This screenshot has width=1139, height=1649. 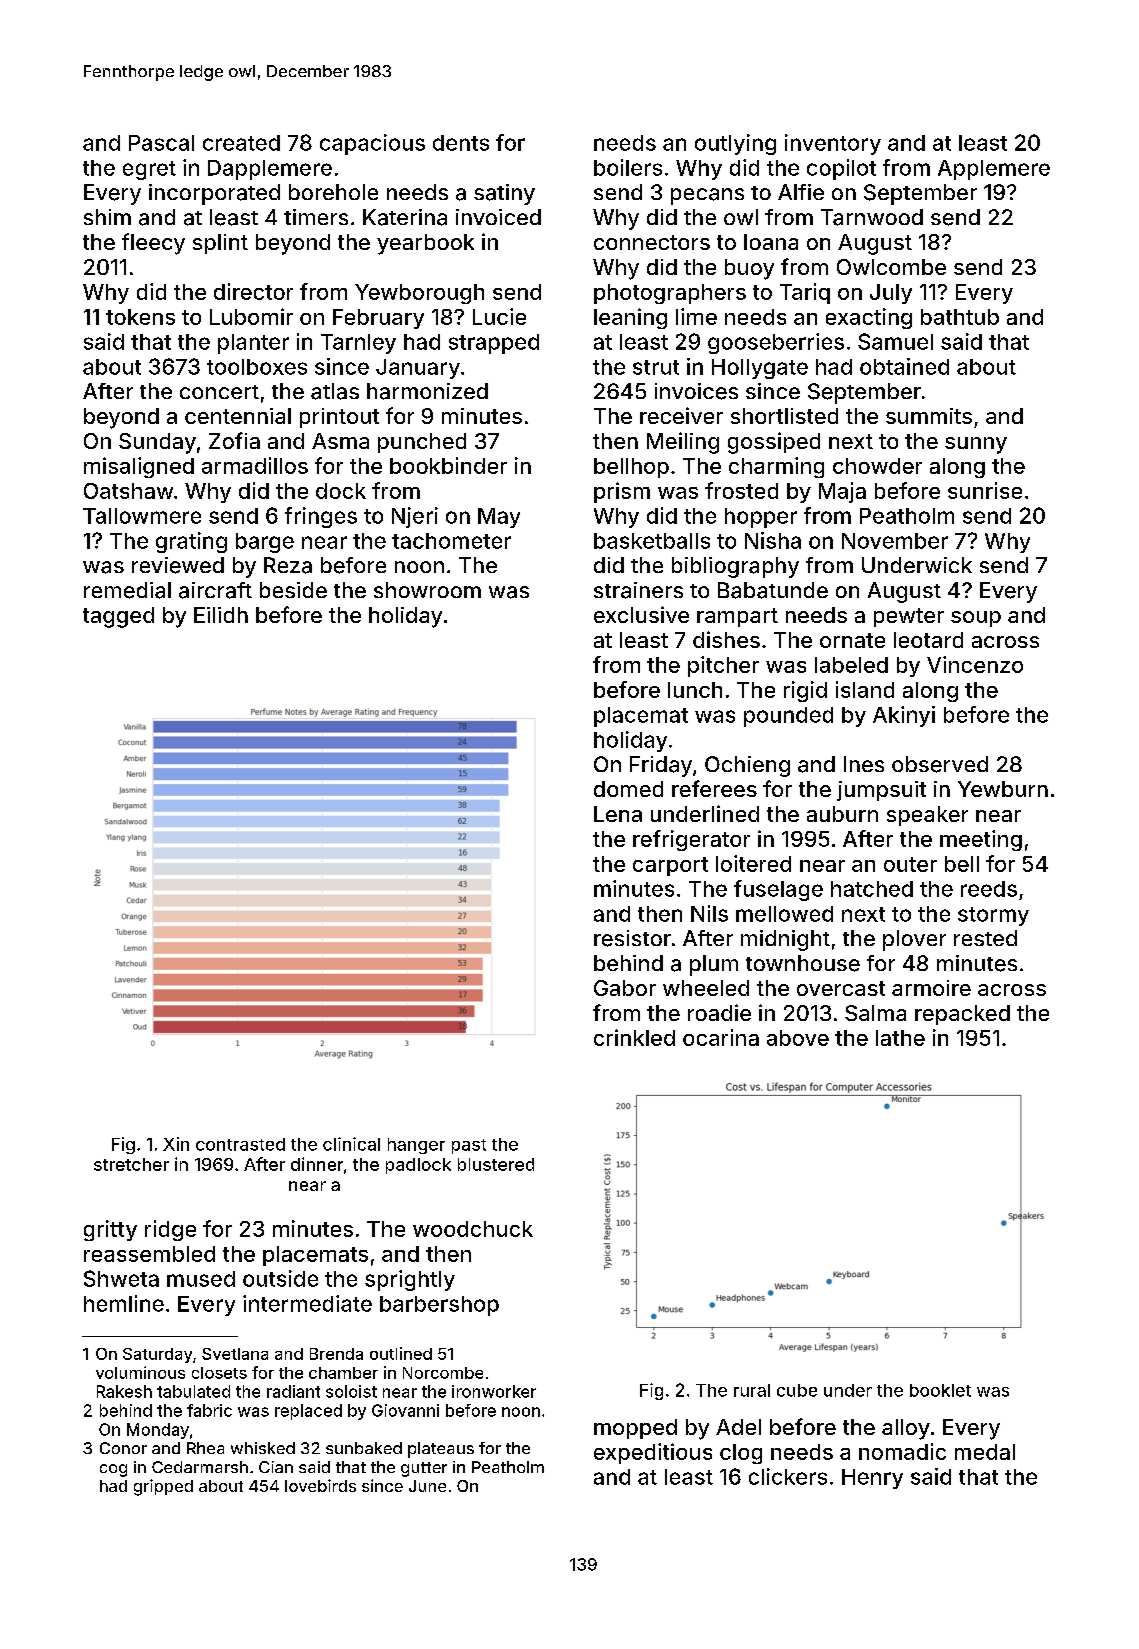 What do you see at coordinates (149, 170) in the screenshot?
I see `egret` at bounding box center [149, 170].
